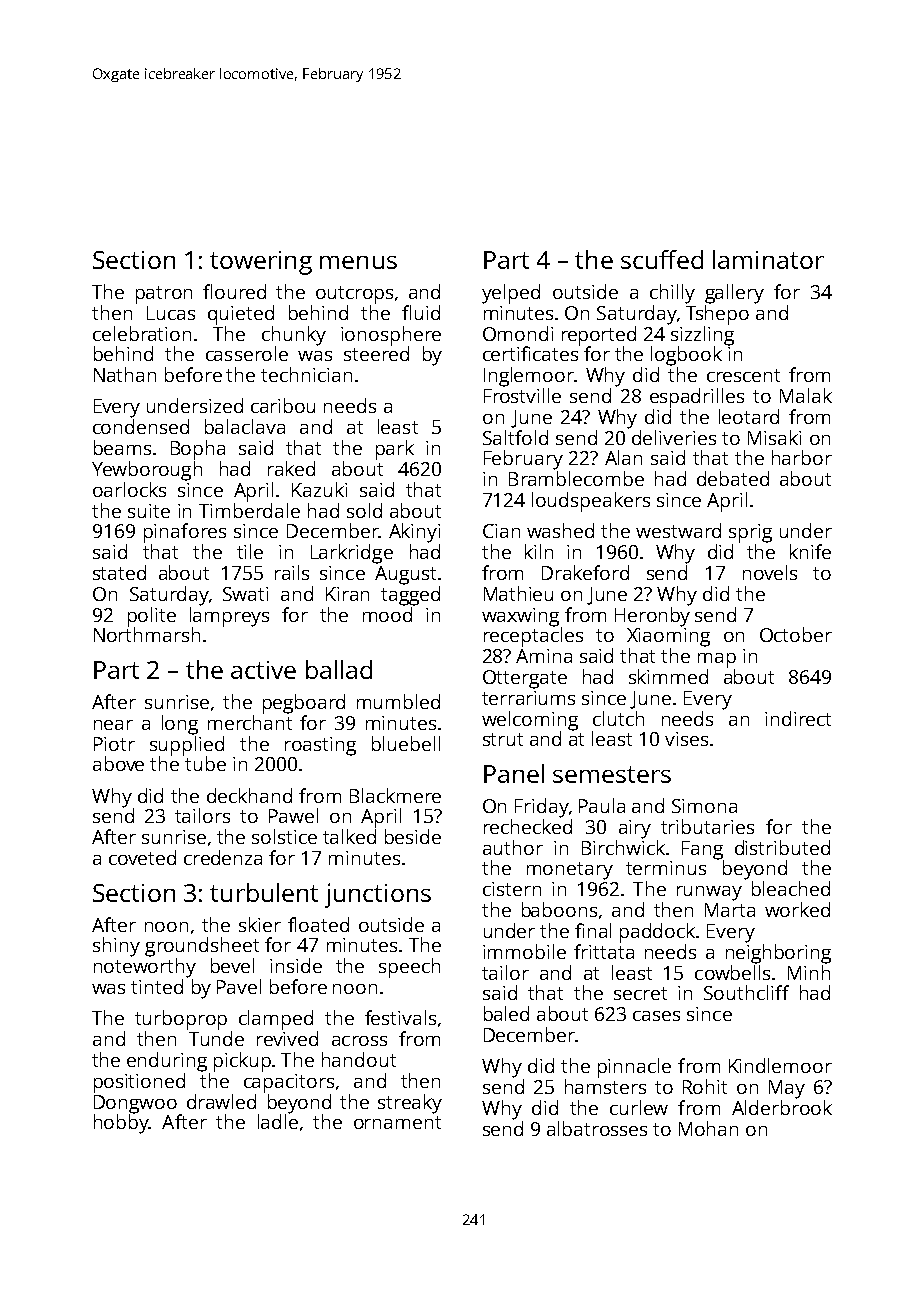 The image size is (924, 1311). Describe the element at coordinates (398, 701) in the screenshot. I see `mumbled` at that location.
